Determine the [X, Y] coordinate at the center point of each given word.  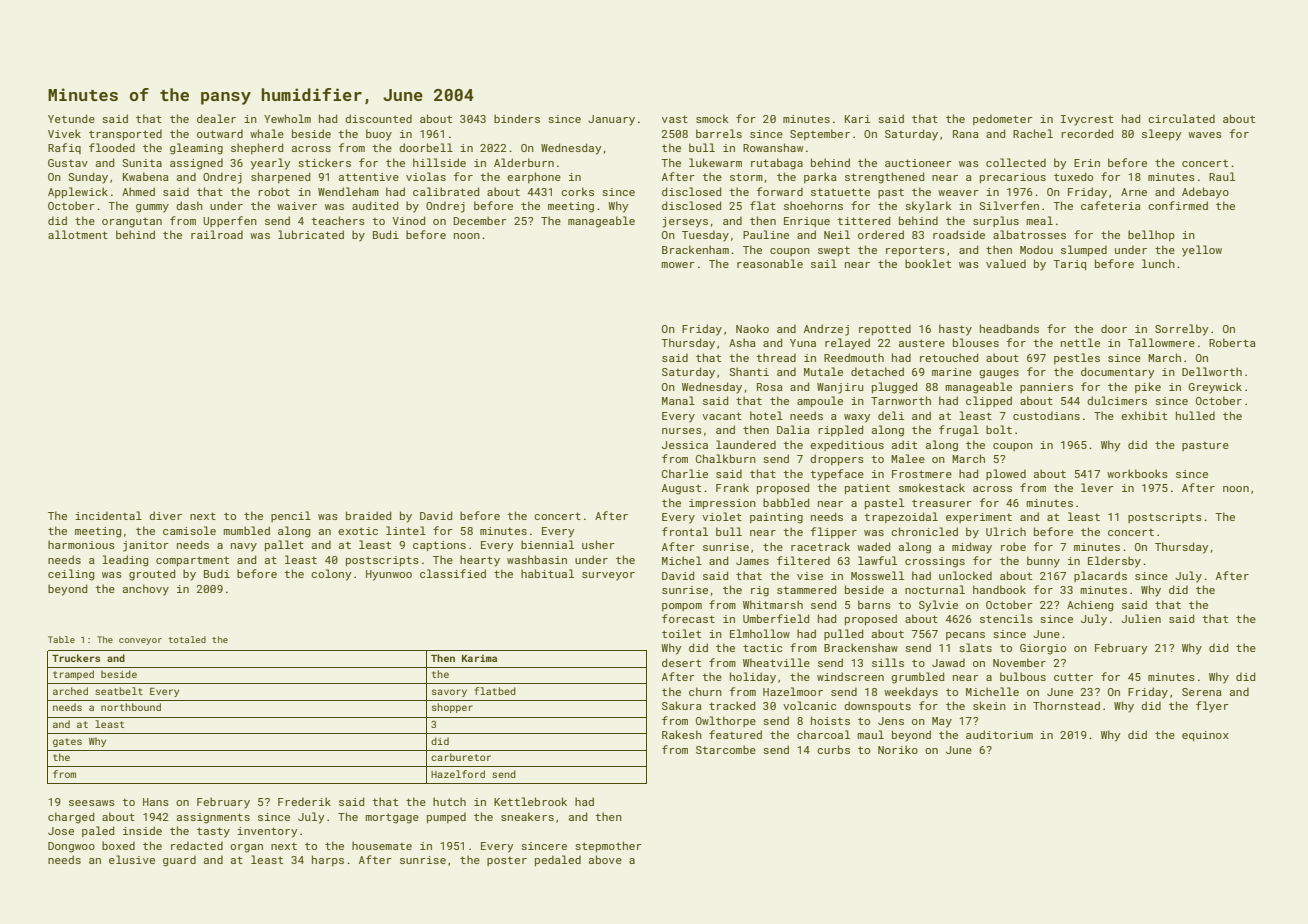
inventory [267, 832]
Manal [678, 400]
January [611, 120]
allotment [78, 234]
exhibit [1144, 415]
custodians [1046, 415]
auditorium [999, 734]
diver [165, 515]
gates [67, 742]
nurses [682, 431]
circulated [1181, 118]
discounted [378, 118]
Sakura [682, 705]
